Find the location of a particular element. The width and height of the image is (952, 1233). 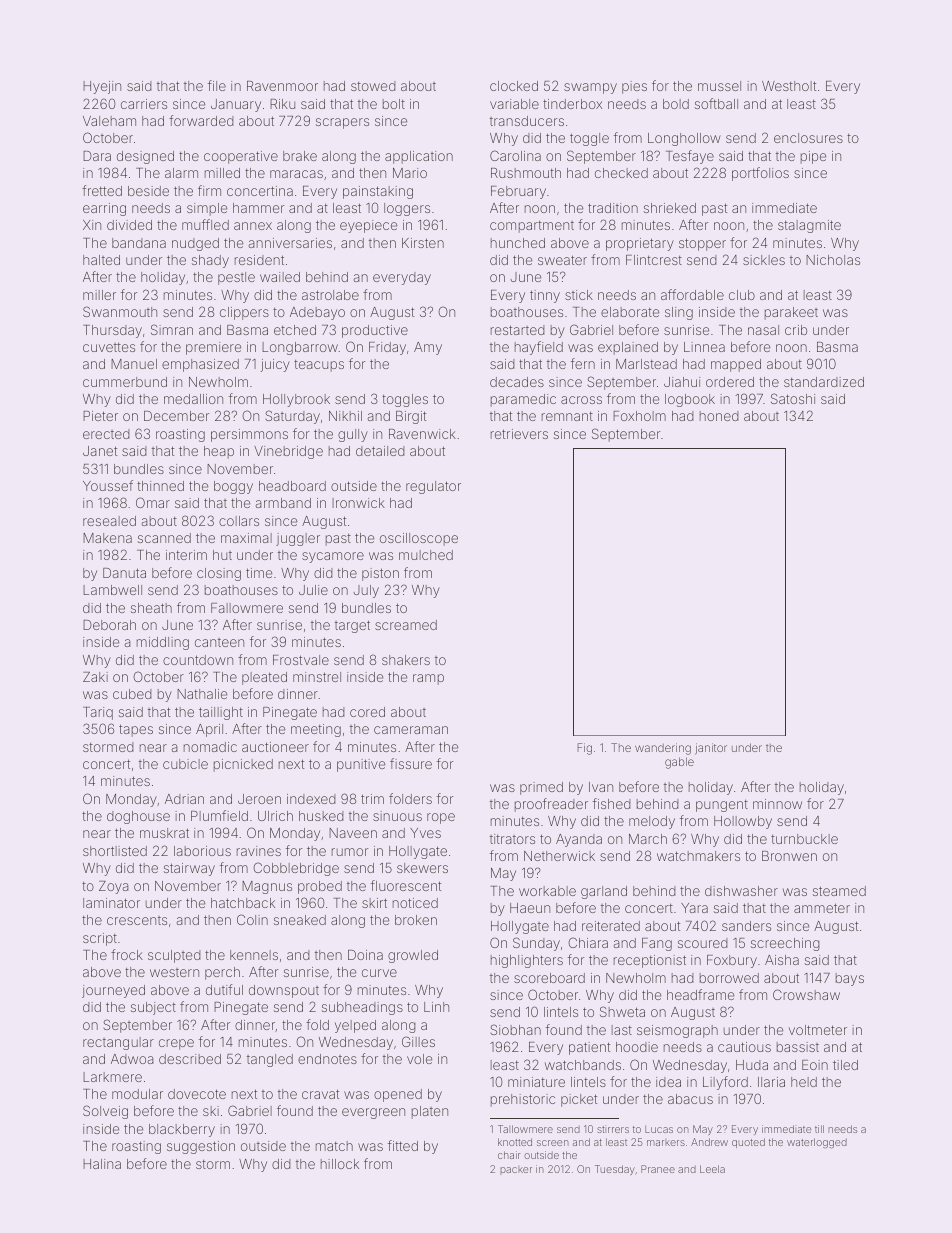

Haeun is located at coordinates (530, 908).
